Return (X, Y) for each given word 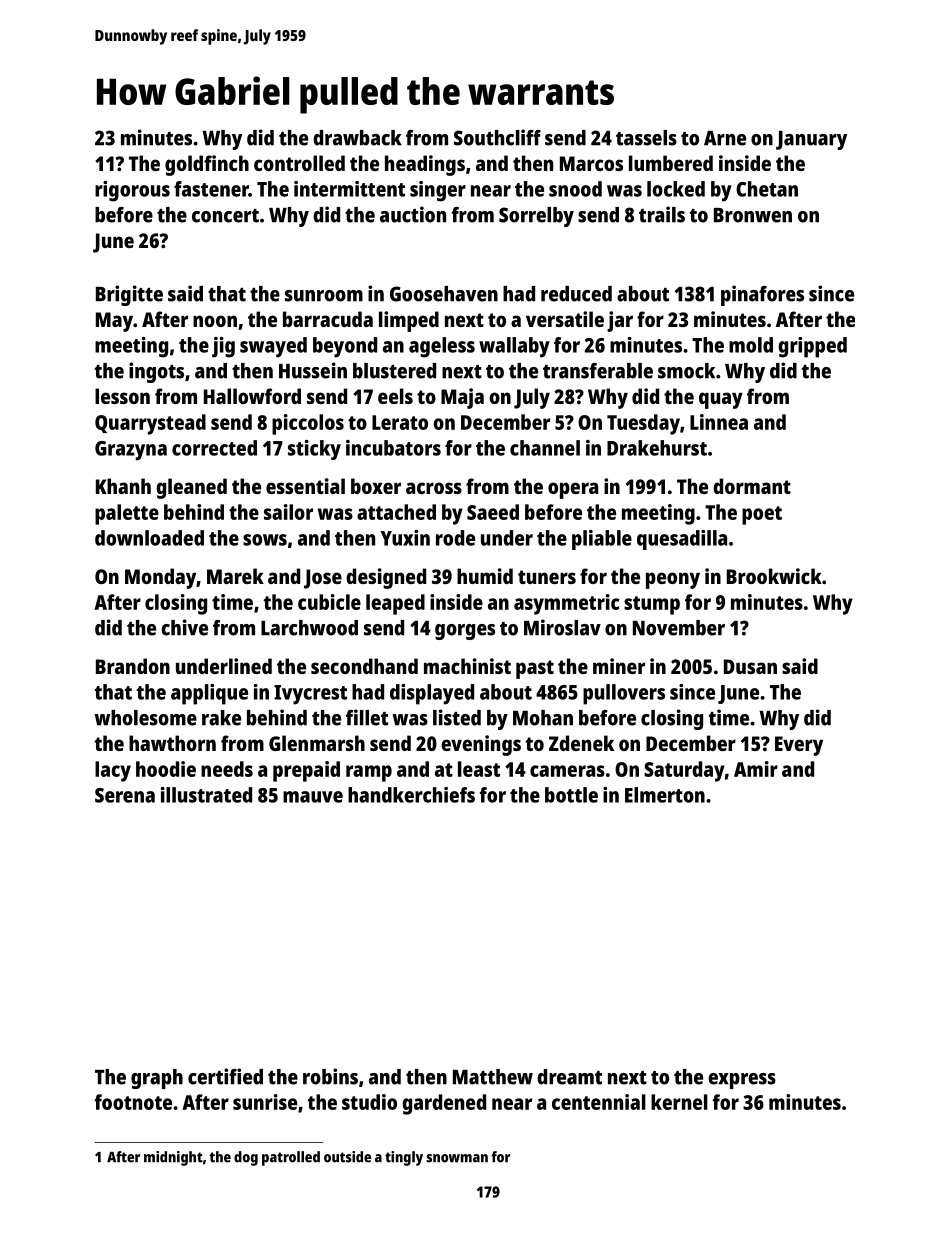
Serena (125, 795)
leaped (395, 604)
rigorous (132, 191)
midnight (173, 1158)
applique (209, 694)
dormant (752, 486)
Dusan (750, 666)
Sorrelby (536, 217)
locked (676, 189)
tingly (404, 1158)
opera (573, 490)
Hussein (313, 370)
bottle (571, 795)
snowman (457, 1158)
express (742, 1081)
